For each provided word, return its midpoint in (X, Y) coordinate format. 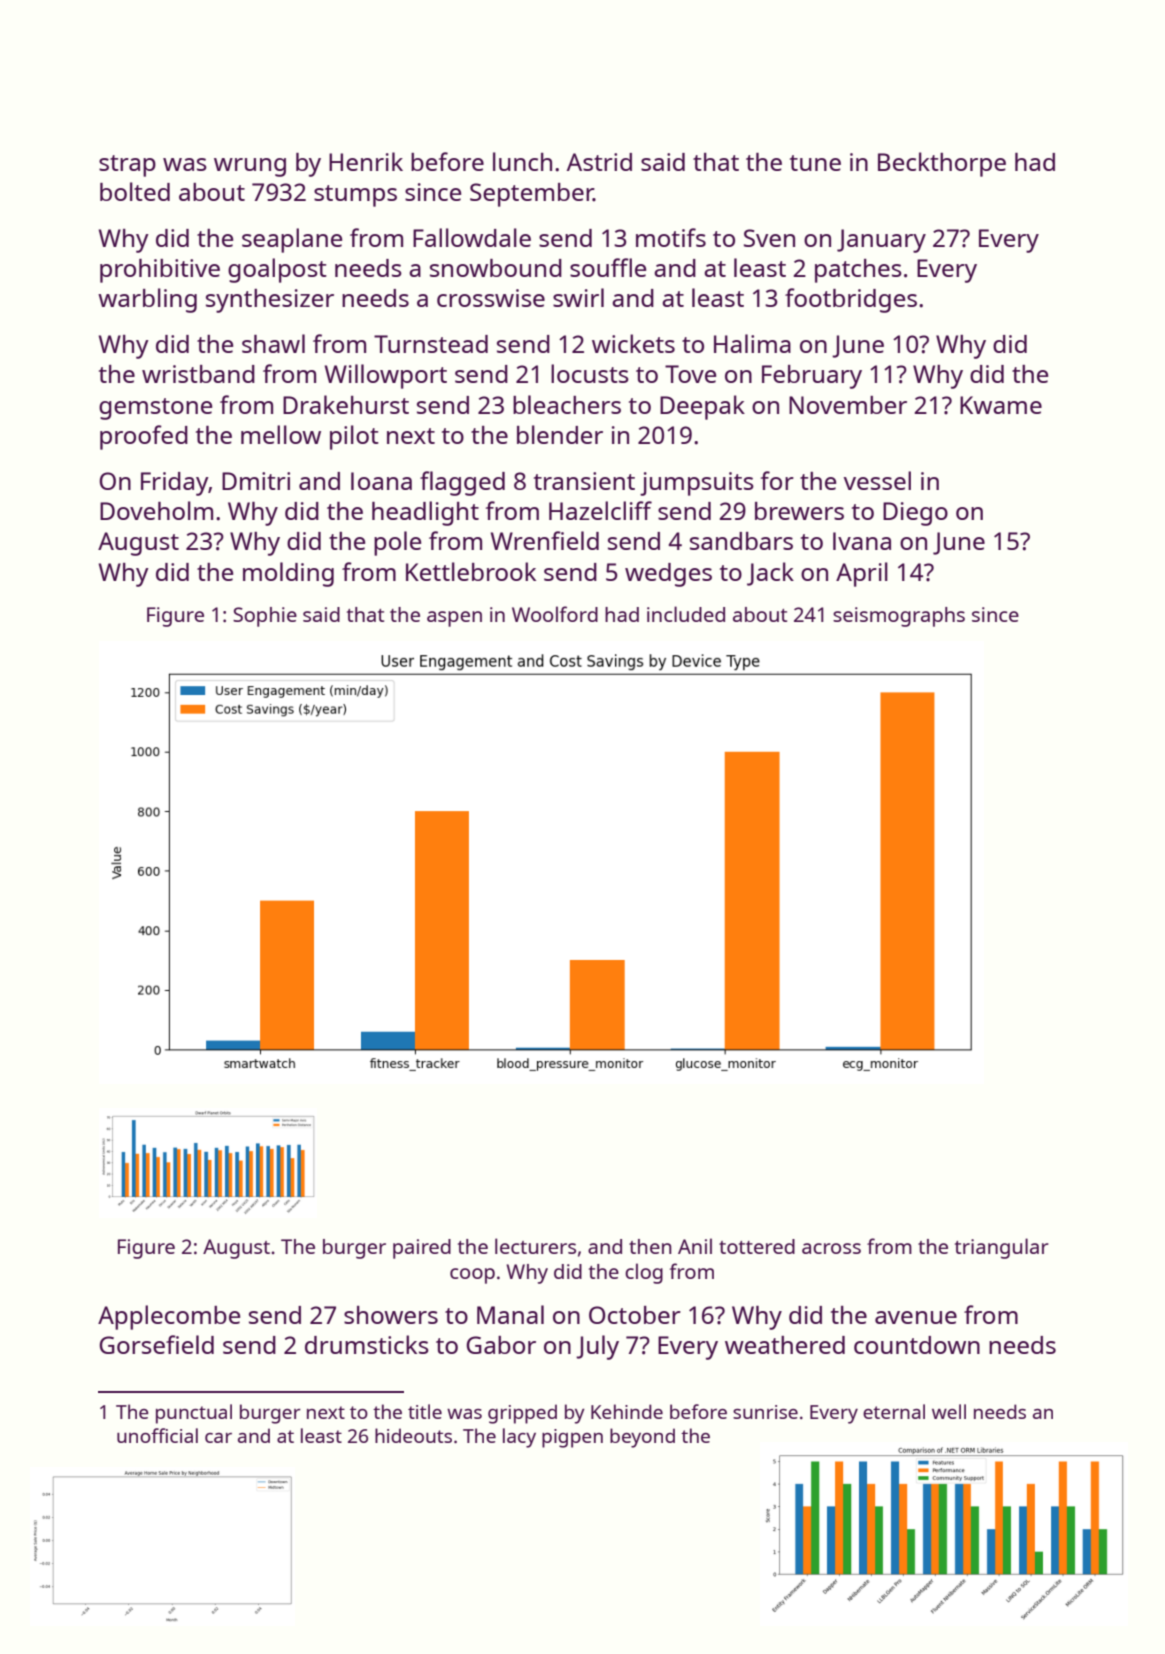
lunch (522, 161)
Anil (695, 1246)
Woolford (555, 614)
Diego (915, 514)
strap (127, 166)
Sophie (265, 617)
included (686, 614)
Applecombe (169, 1317)
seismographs (899, 617)
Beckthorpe (942, 164)
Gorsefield (156, 1344)
